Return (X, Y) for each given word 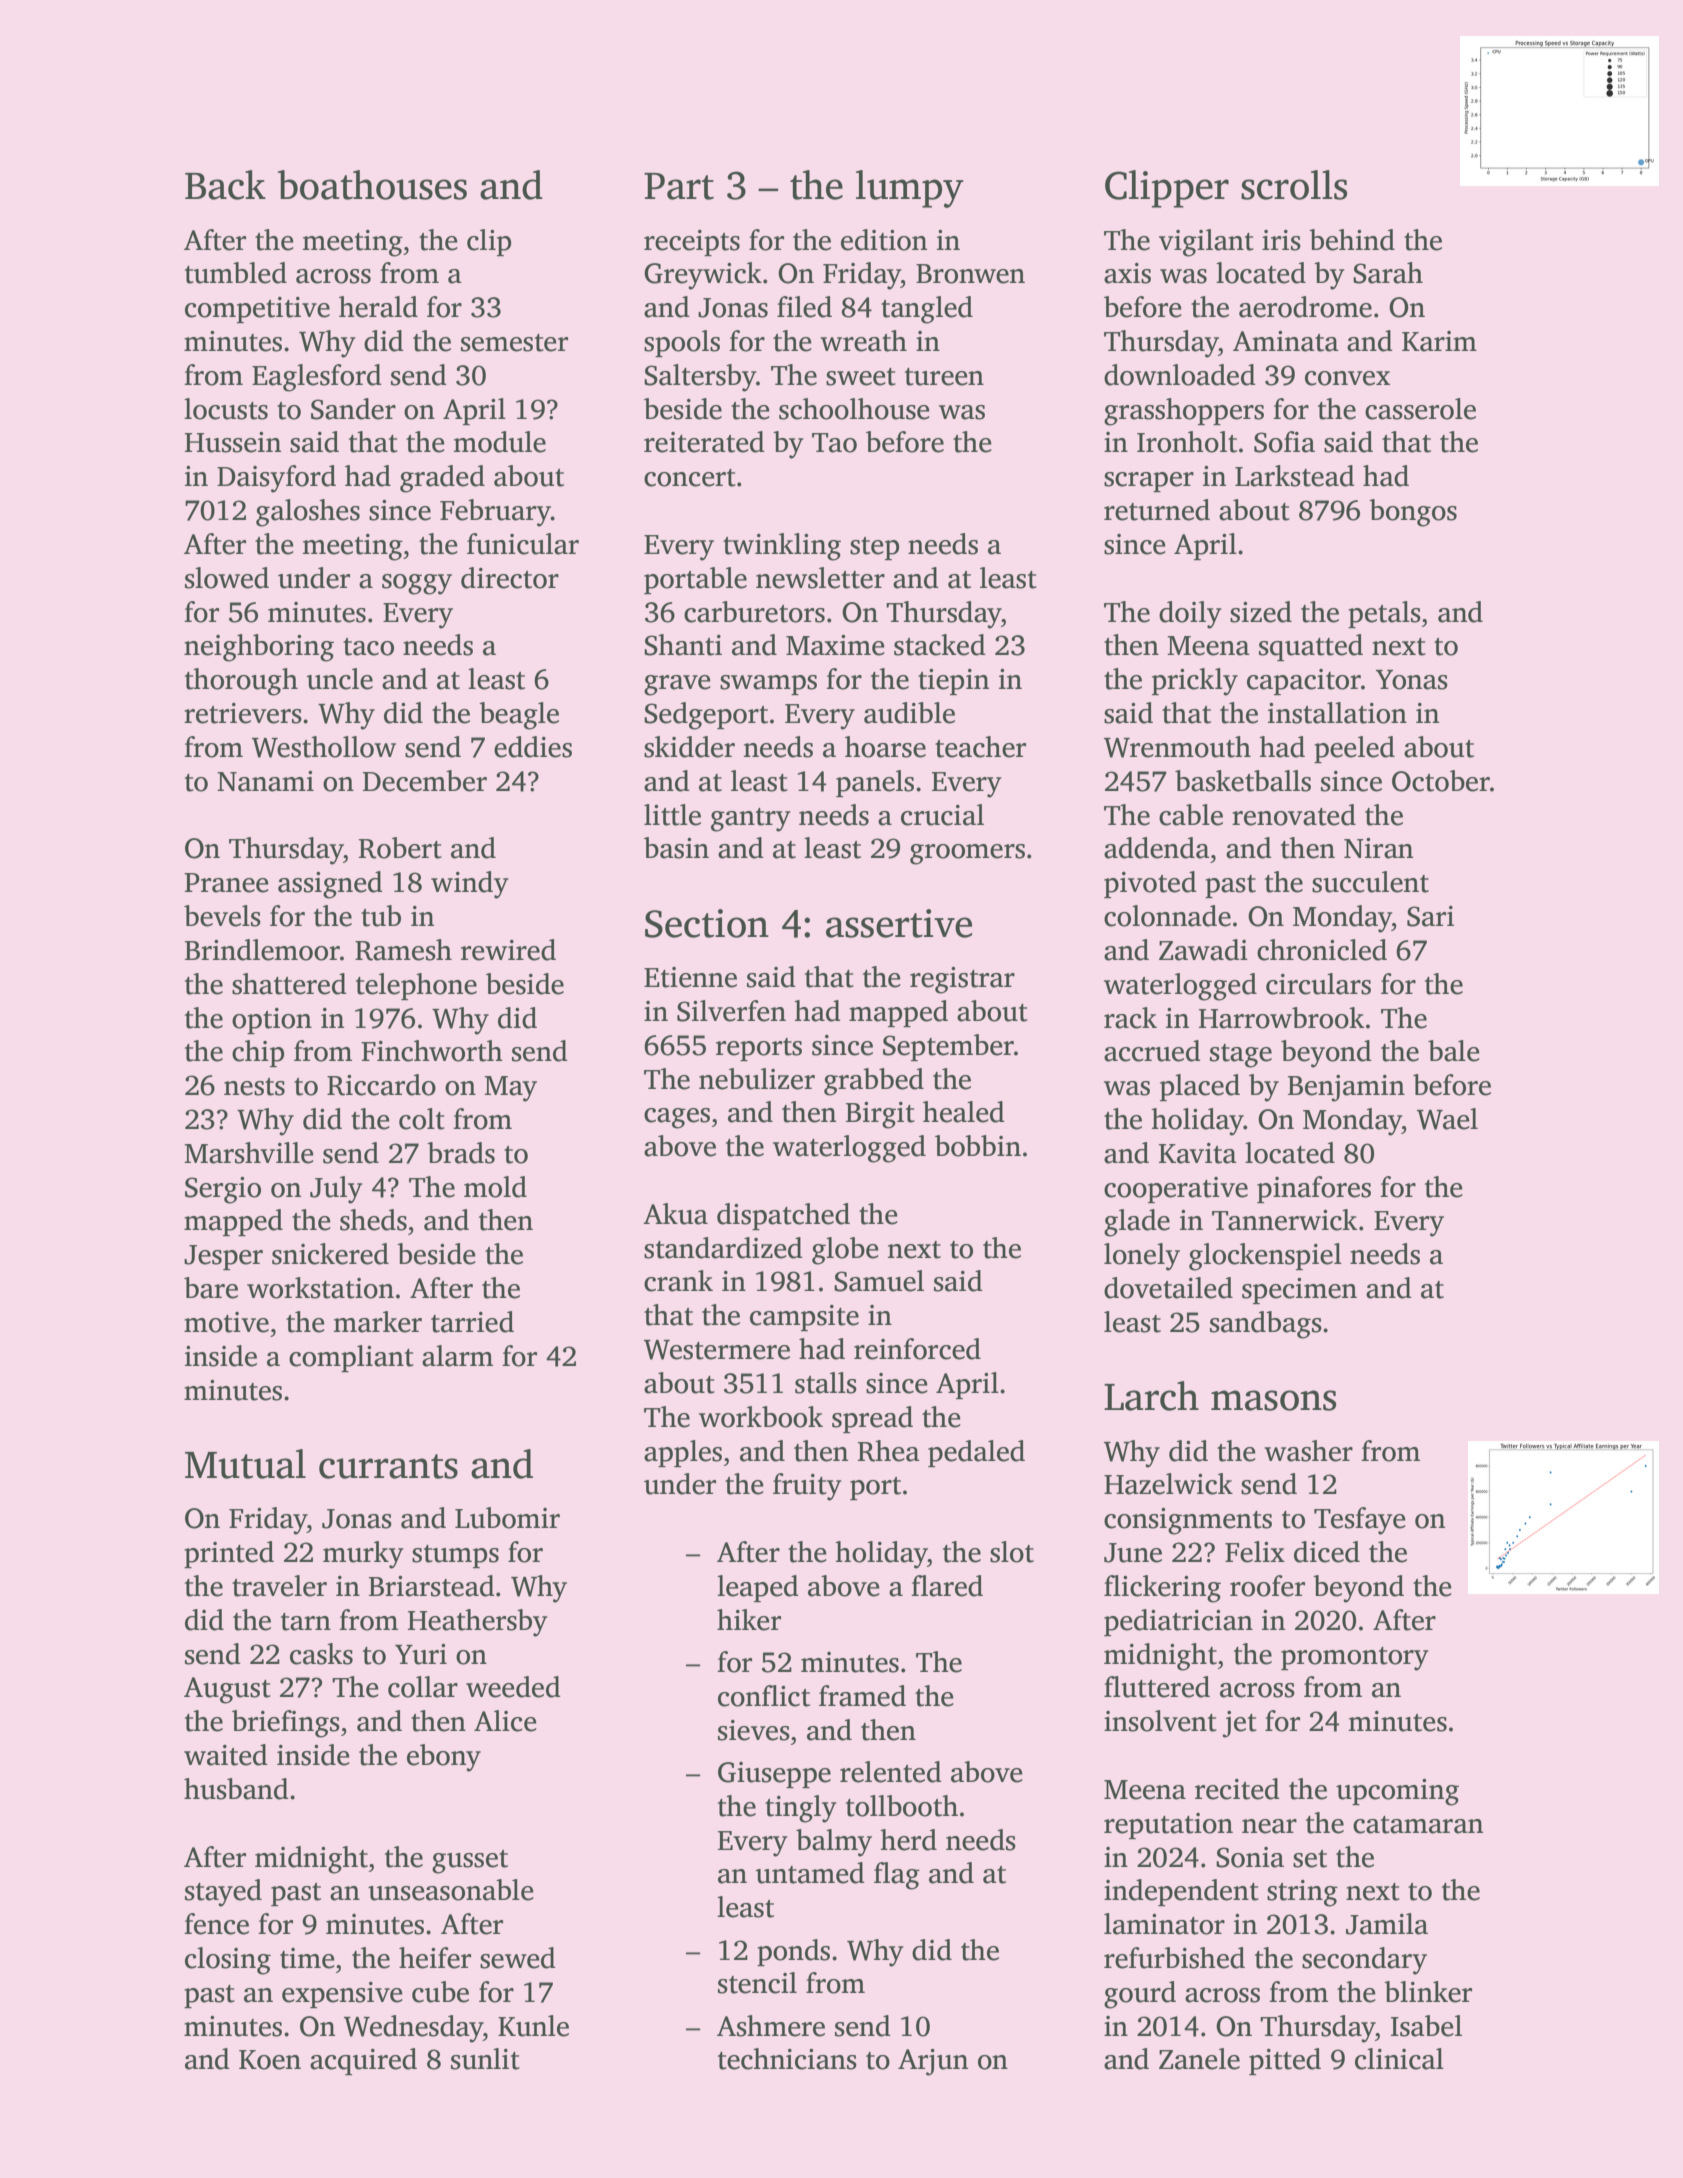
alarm (457, 1356)
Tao (834, 443)
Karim (1439, 341)
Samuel (879, 1281)
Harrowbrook (1281, 1018)
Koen (270, 2060)
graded (442, 479)
